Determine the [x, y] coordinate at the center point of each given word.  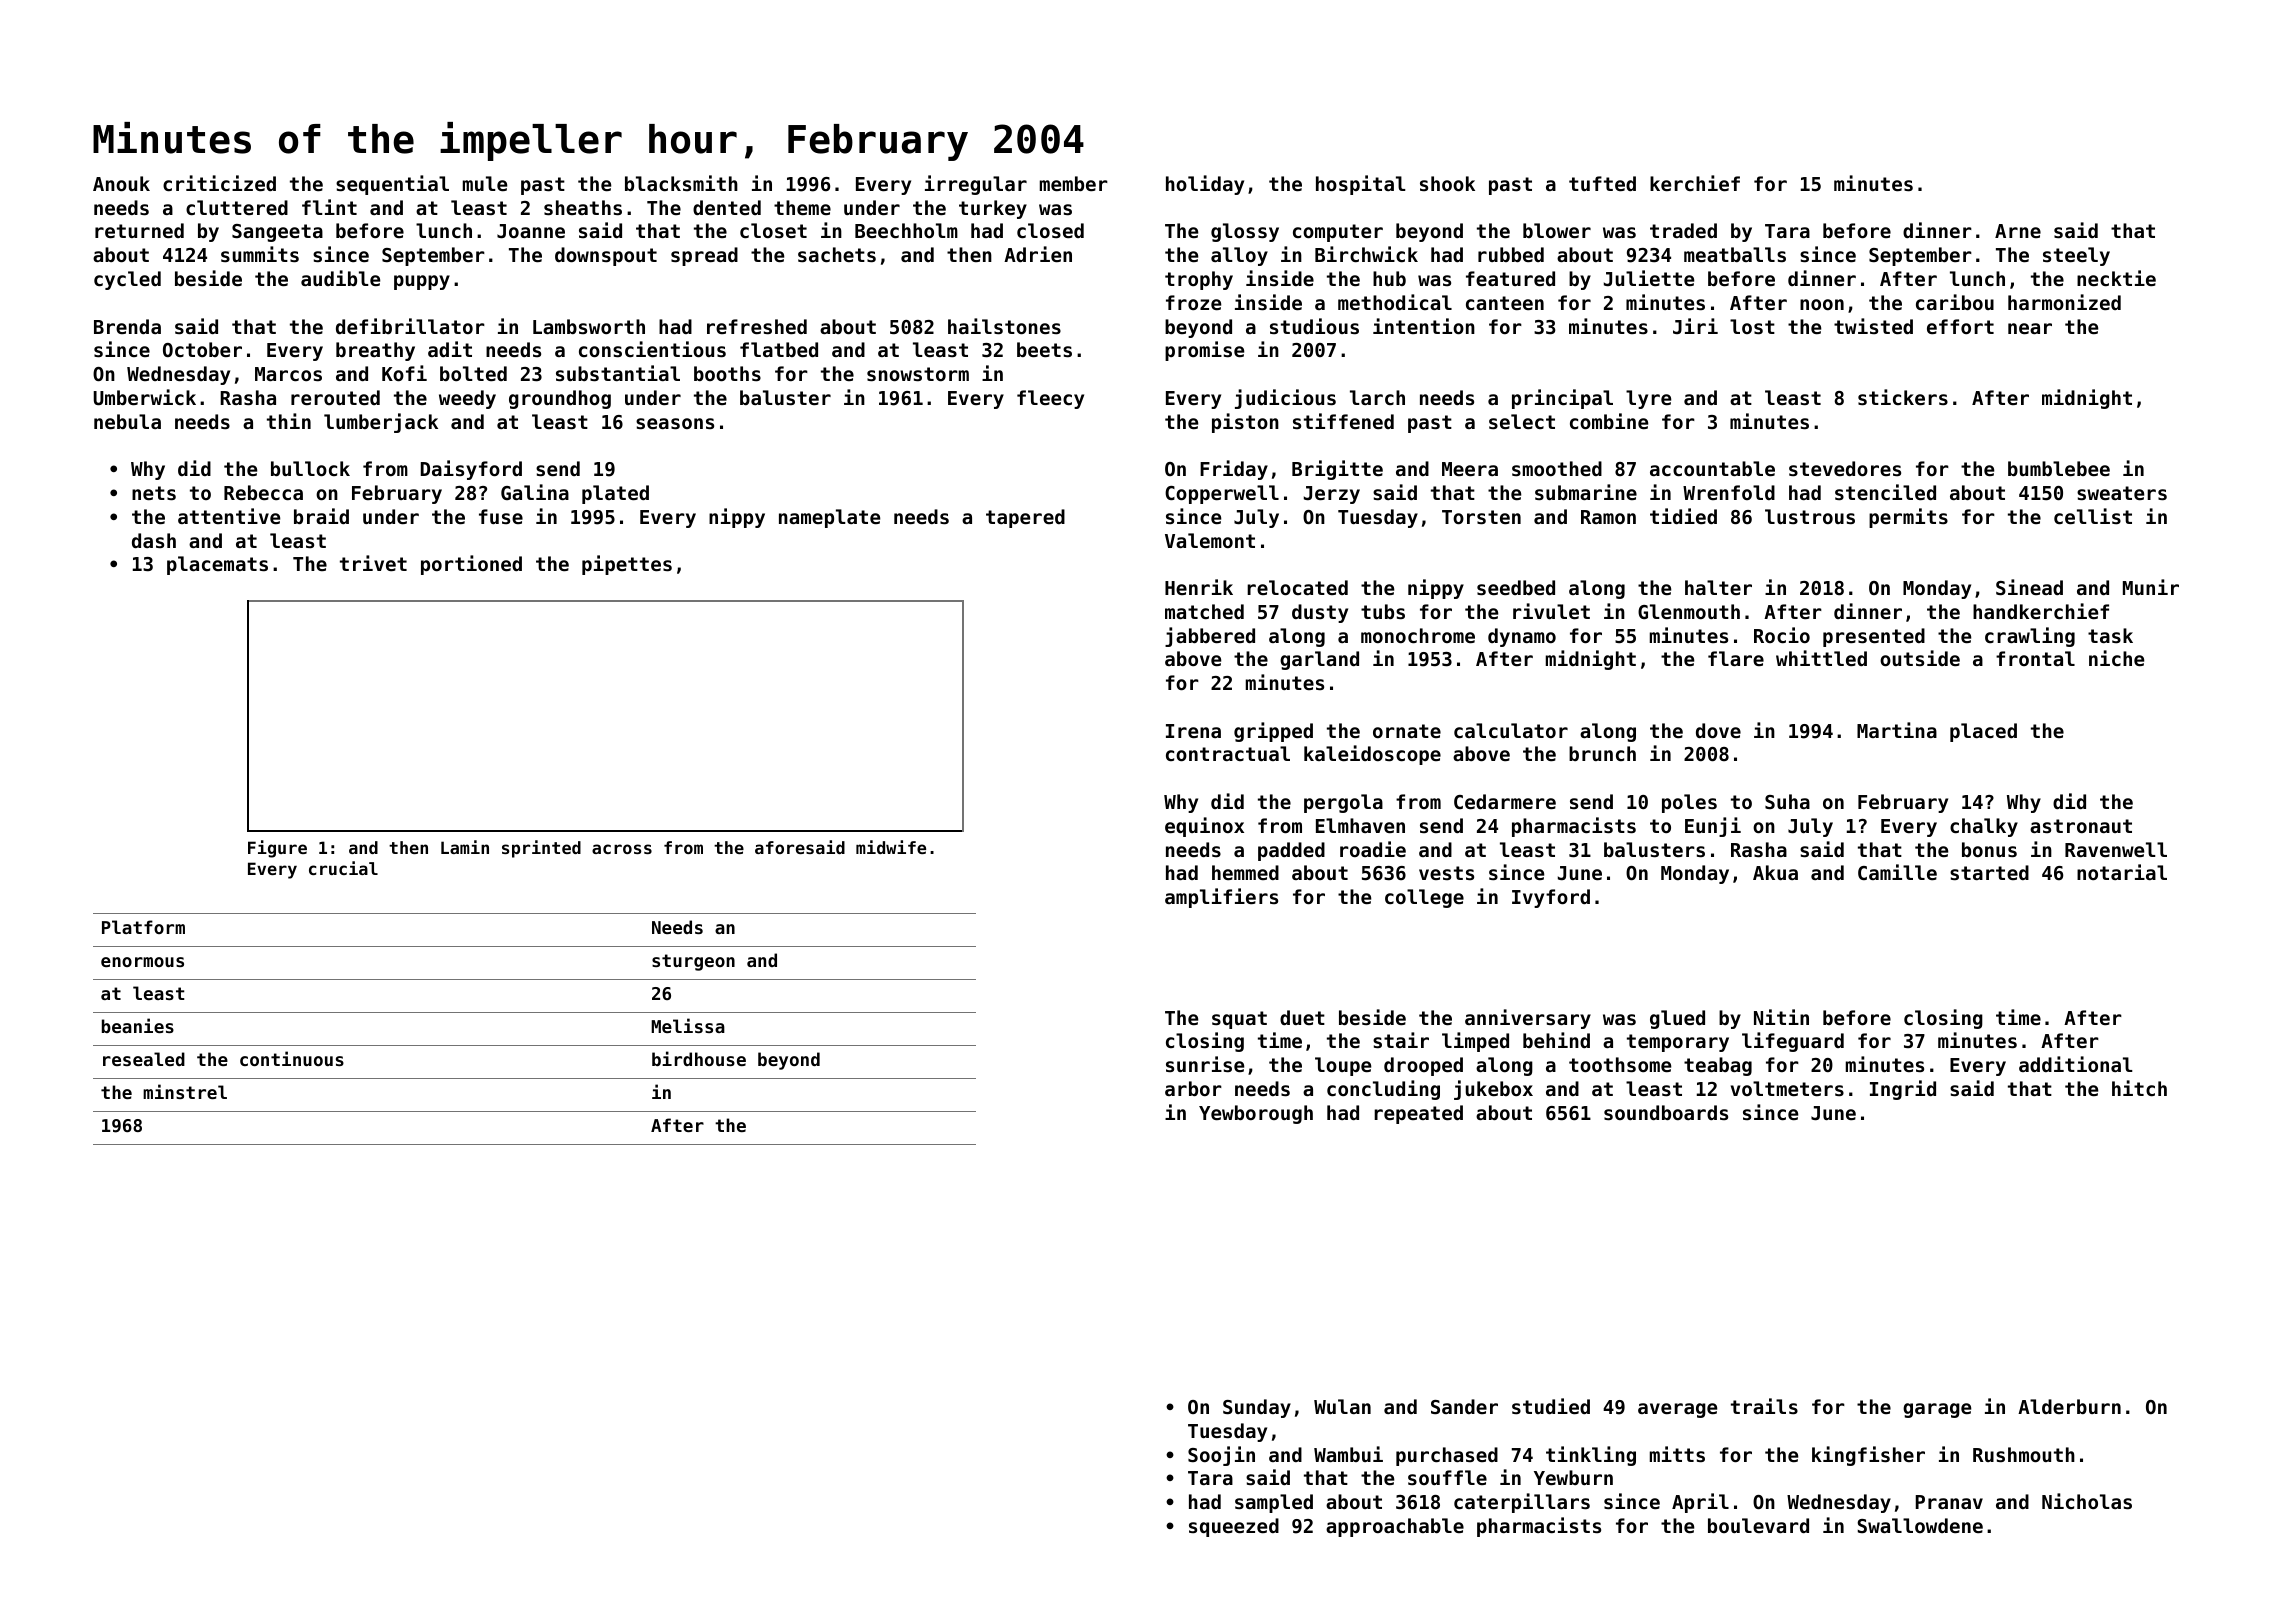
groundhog [560, 399]
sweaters [2122, 493]
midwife [891, 847]
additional [2076, 1064]
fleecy [1050, 399]
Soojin [1221, 1456]
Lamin [465, 847]
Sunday [1257, 1408]
